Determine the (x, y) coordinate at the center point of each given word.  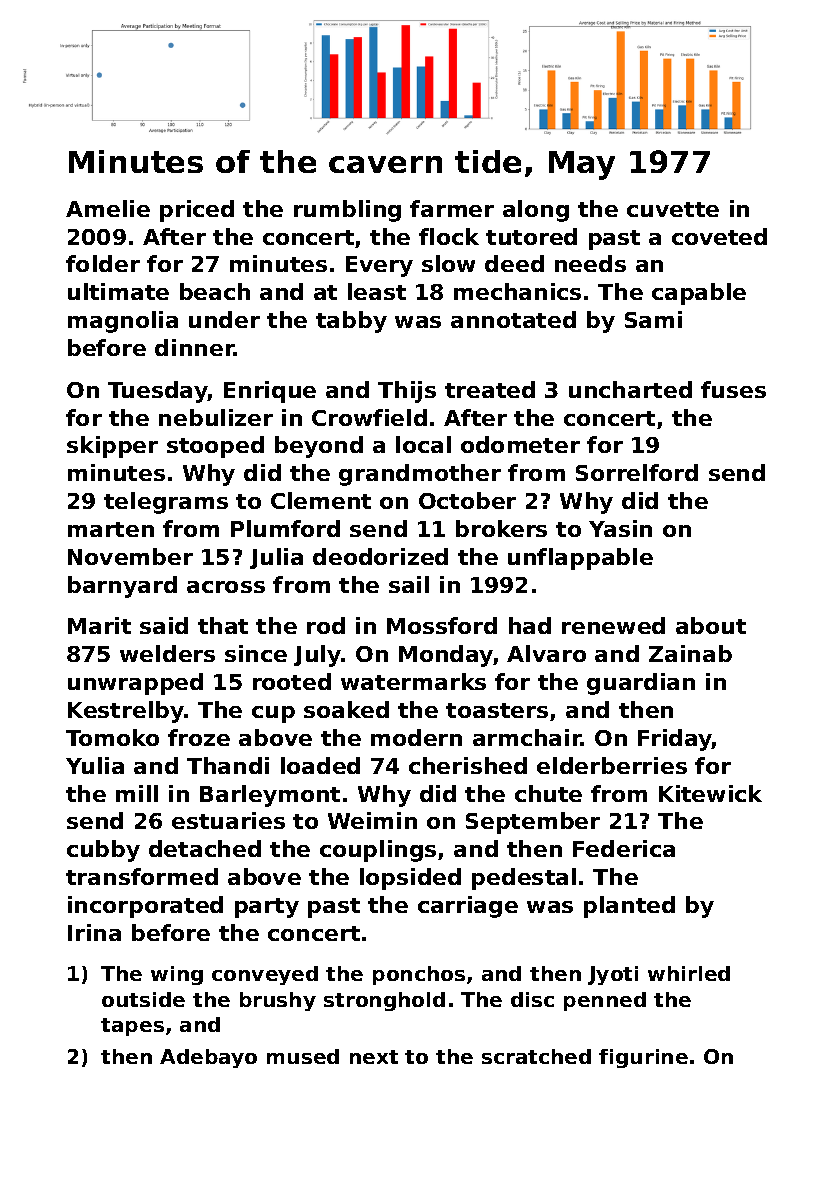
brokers (501, 528)
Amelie (108, 208)
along (536, 211)
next (374, 1057)
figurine (643, 1058)
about (711, 625)
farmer (452, 208)
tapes (132, 1027)
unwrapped (135, 684)
